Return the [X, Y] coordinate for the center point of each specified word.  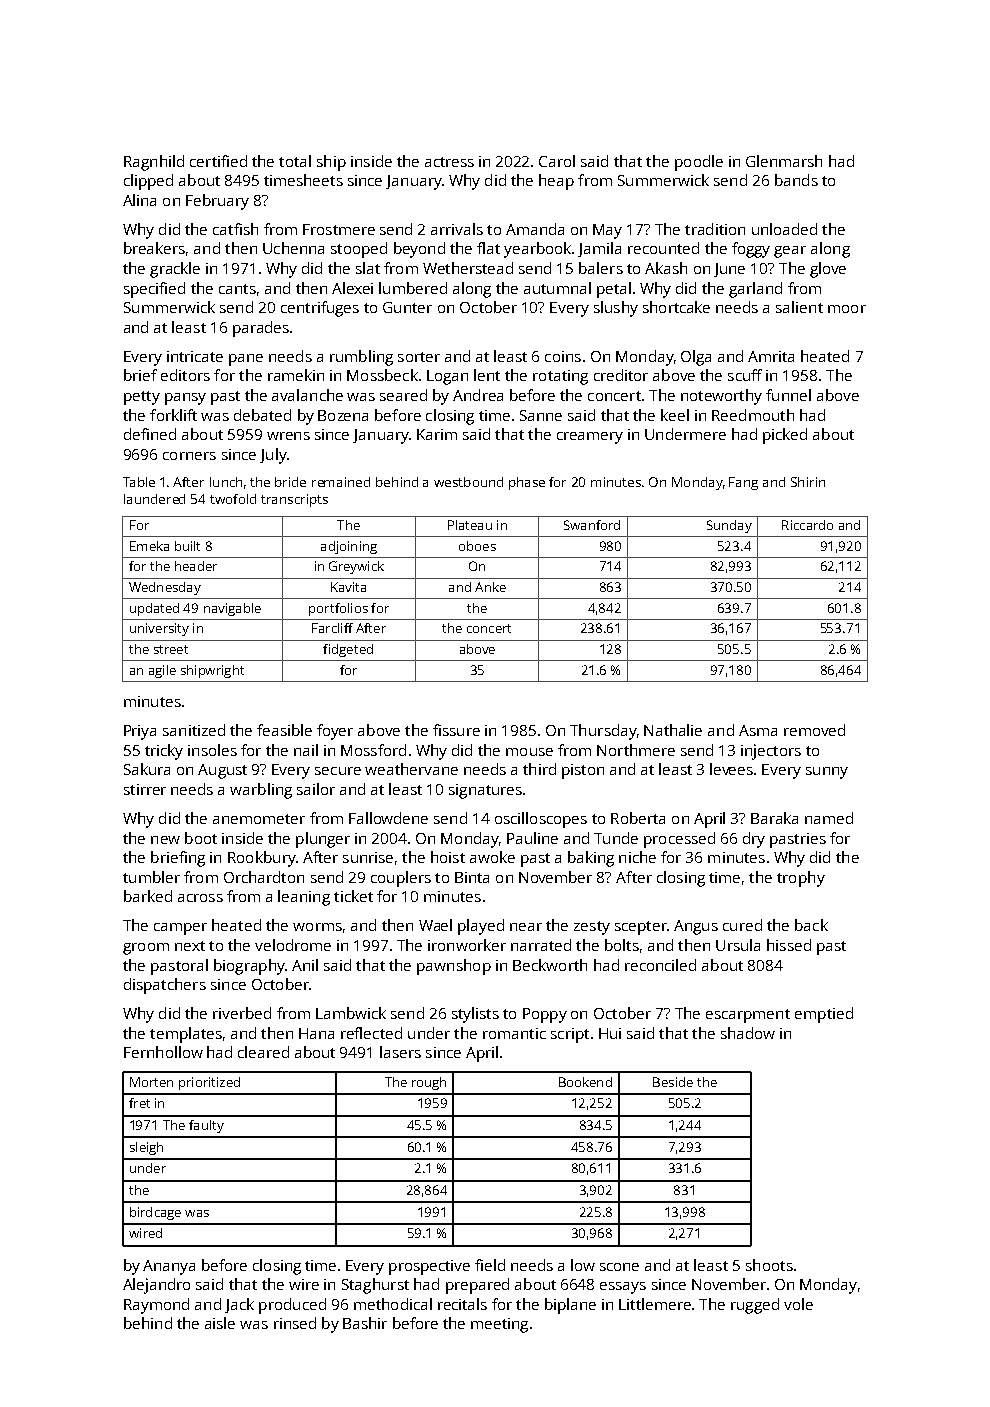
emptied [824, 1015]
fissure [456, 730]
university [159, 629]
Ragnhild [154, 163]
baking [591, 859]
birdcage [155, 1213]
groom [146, 949]
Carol [557, 161]
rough [429, 1083]
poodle [699, 163]
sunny [827, 773]
